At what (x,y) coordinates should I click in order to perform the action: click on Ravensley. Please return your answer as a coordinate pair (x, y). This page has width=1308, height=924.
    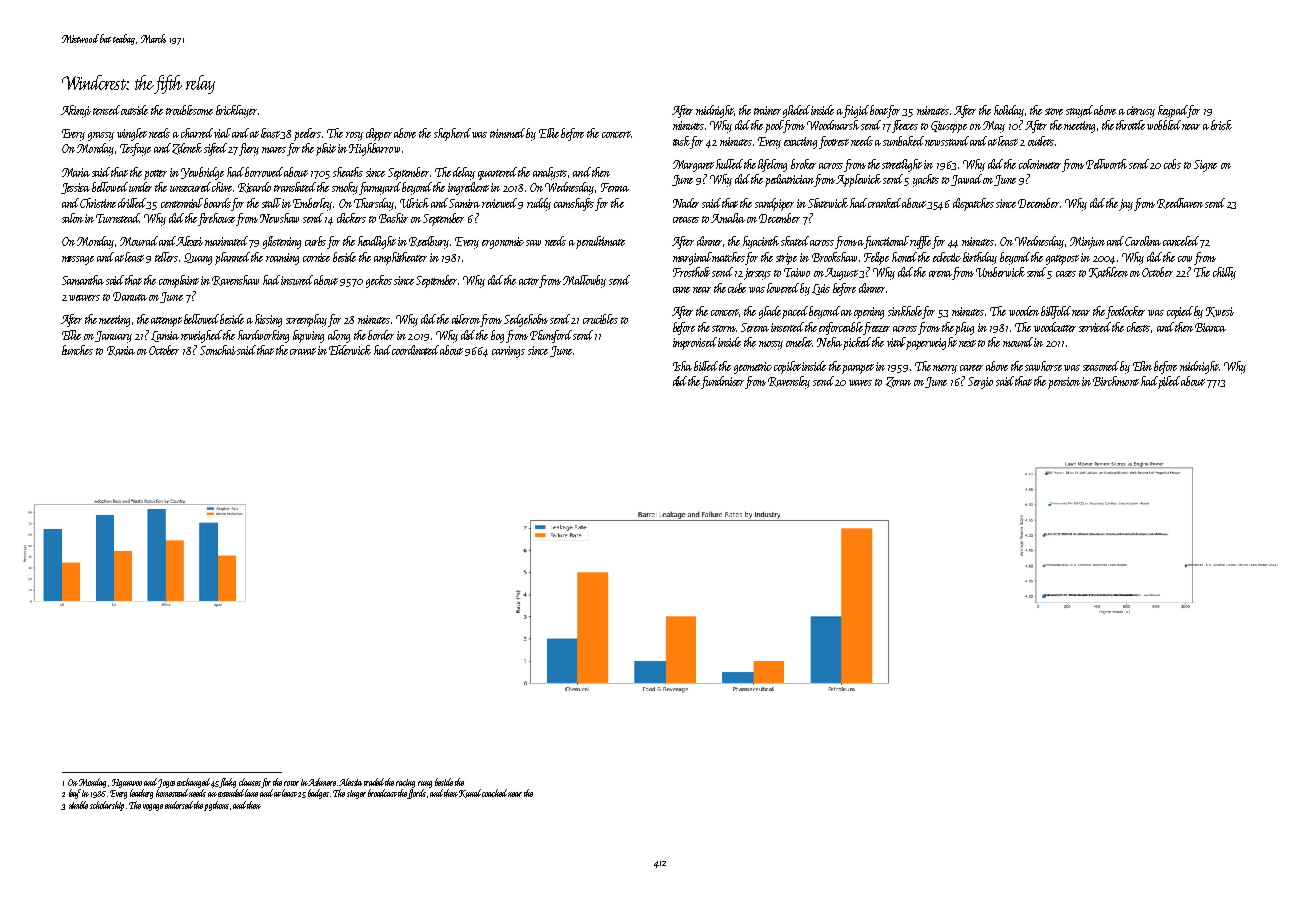
    Looking at the image, I should click on (789, 382).
